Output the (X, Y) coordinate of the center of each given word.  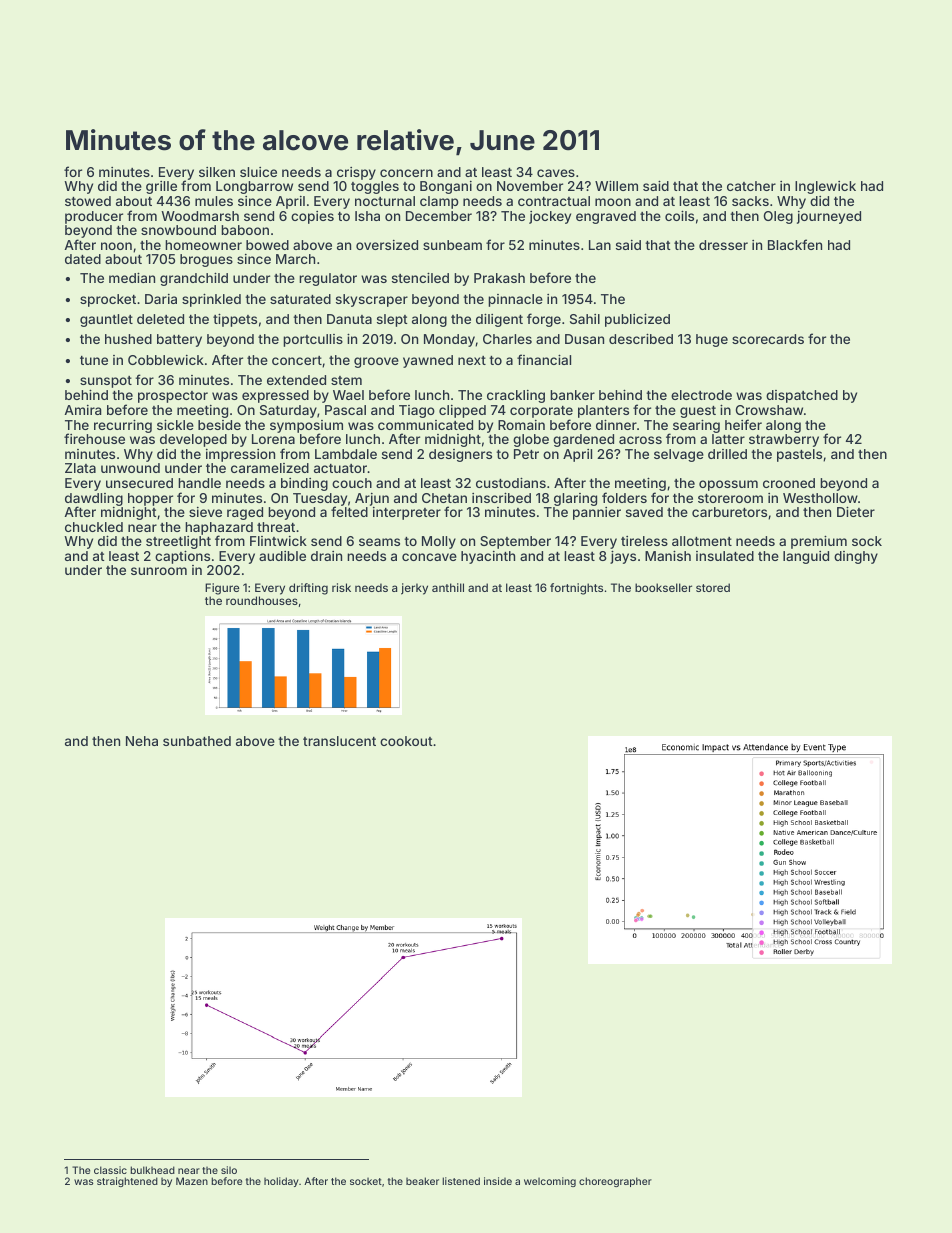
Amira (83, 410)
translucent (339, 741)
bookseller (663, 587)
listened (461, 1181)
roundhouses (262, 600)
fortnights (576, 589)
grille (161, 187)
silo (229, 1170)
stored (713, 587)
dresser (723, 245)
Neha (142, 741)
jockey (550, 217)
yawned (428, 361)
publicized (637, 320)
